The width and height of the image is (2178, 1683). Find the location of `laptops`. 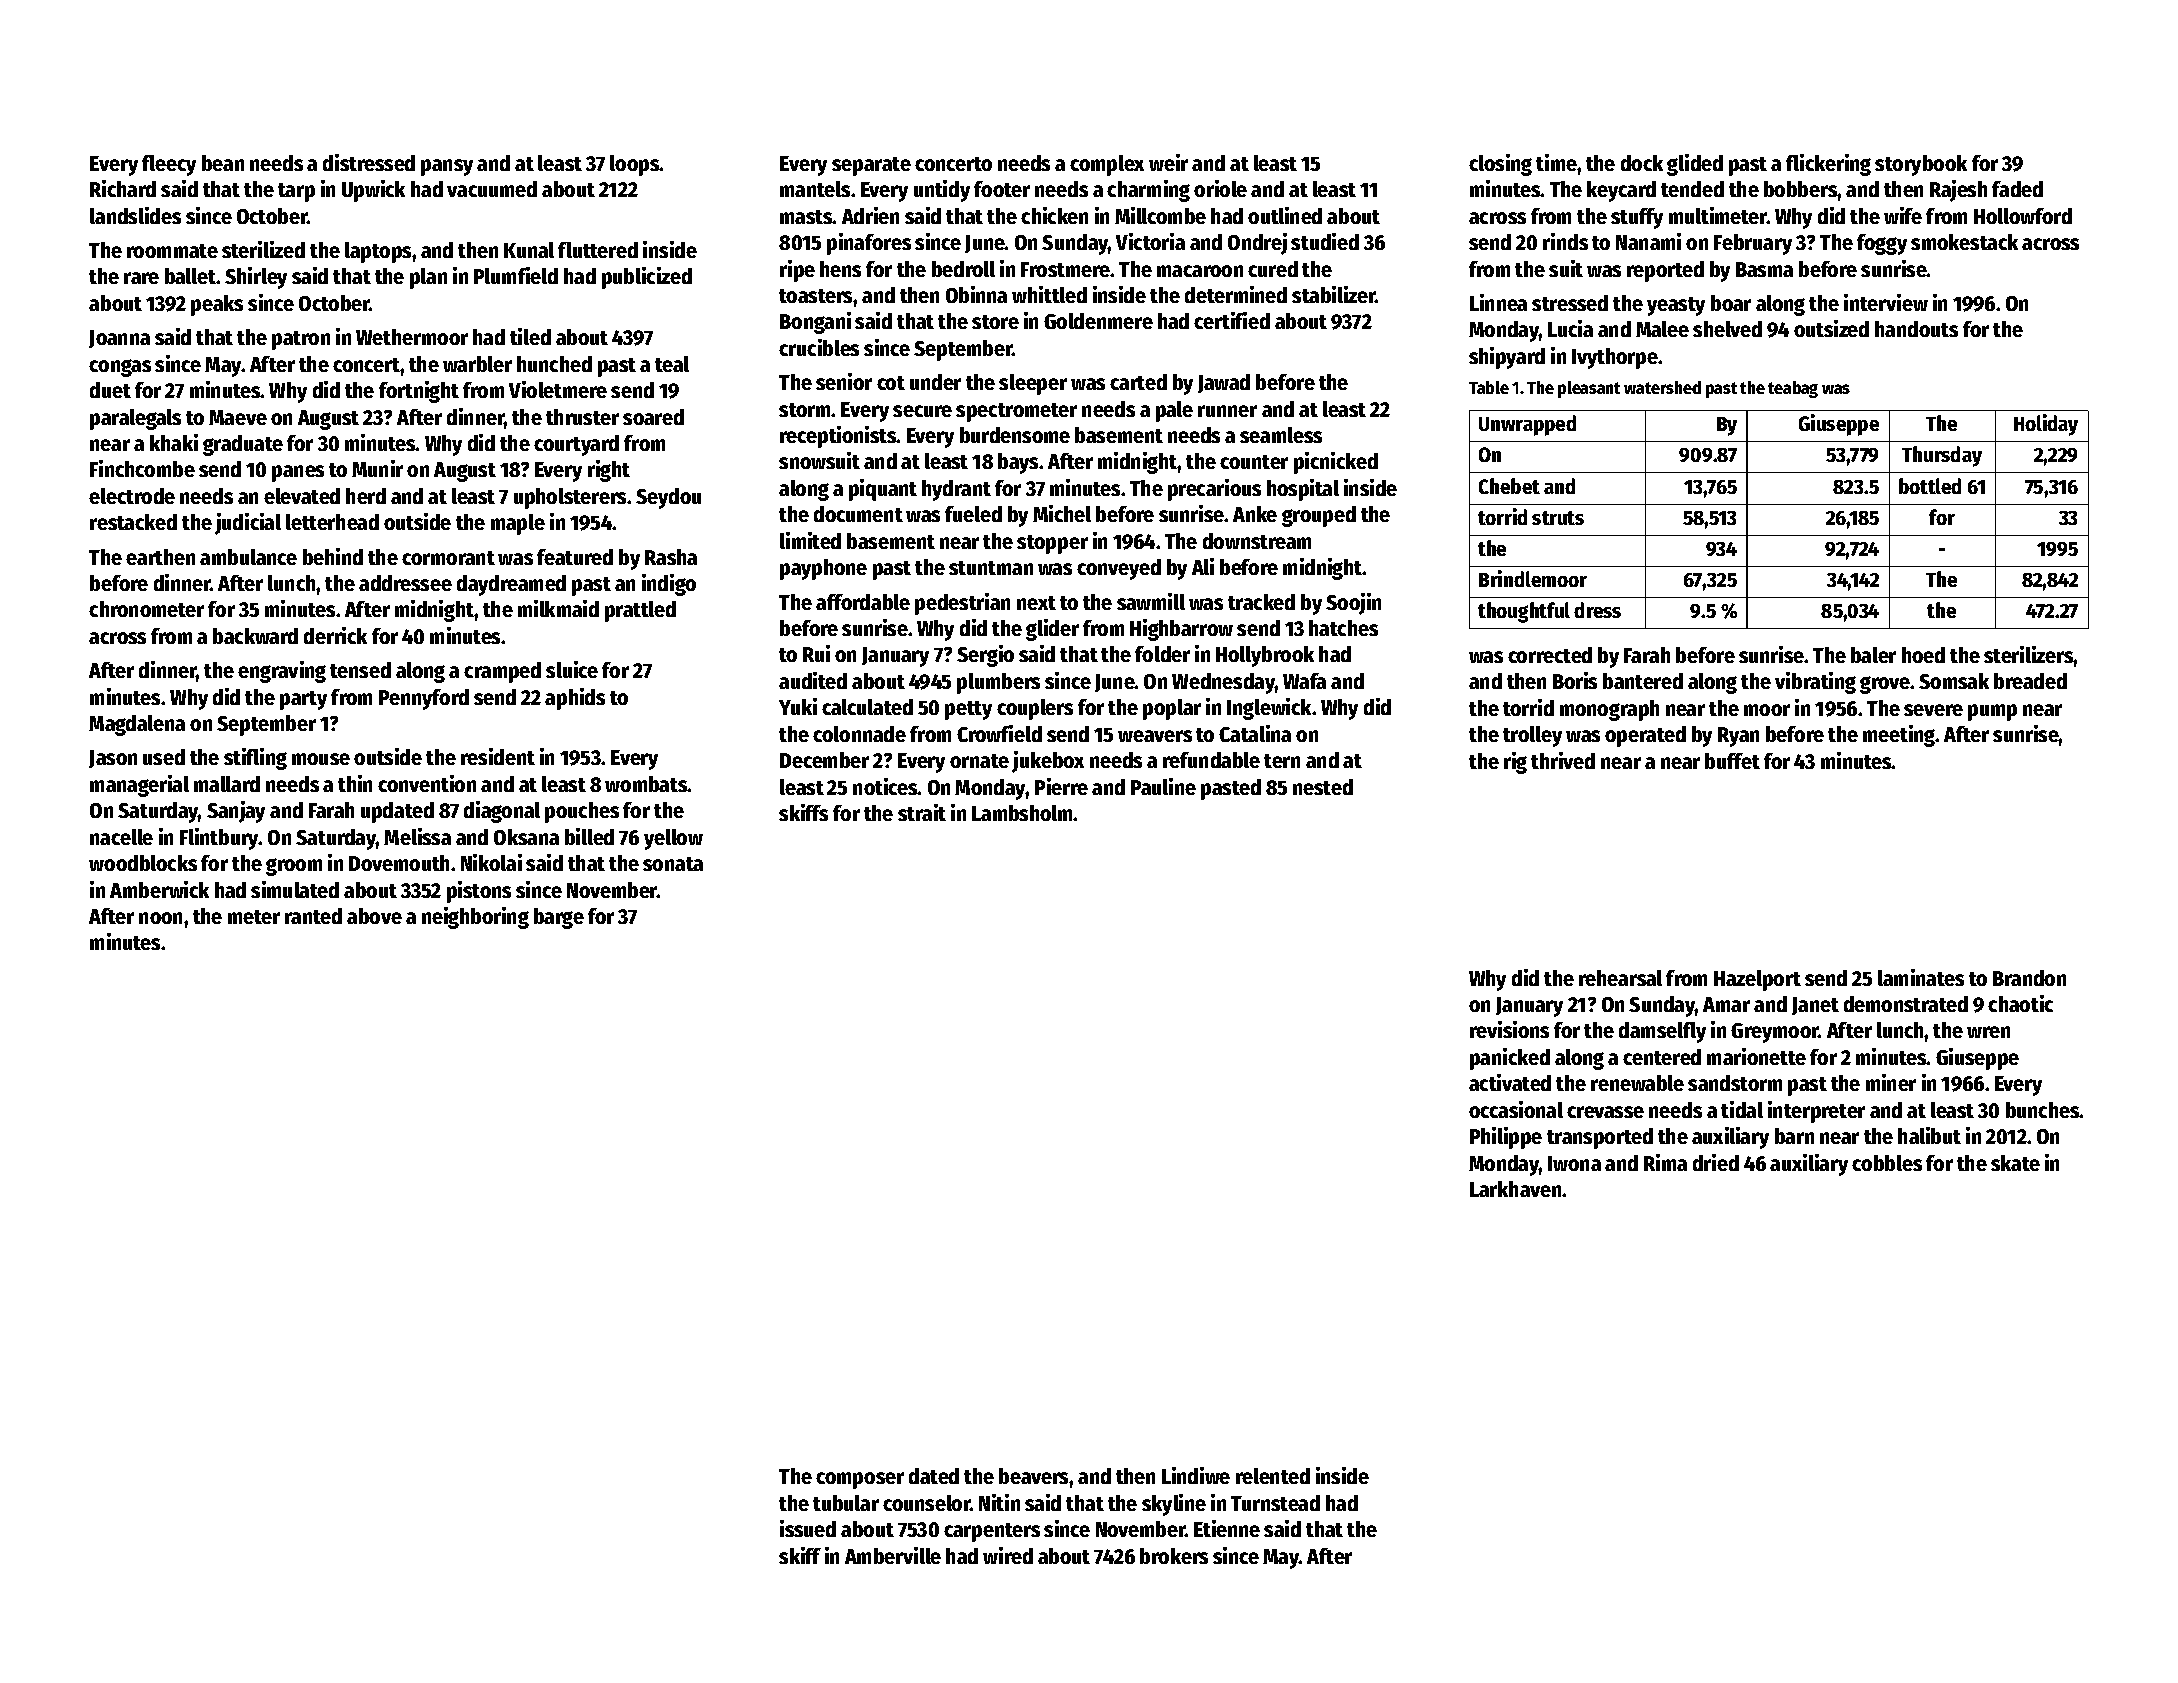

laptops is located at coordinates (378, 252).
